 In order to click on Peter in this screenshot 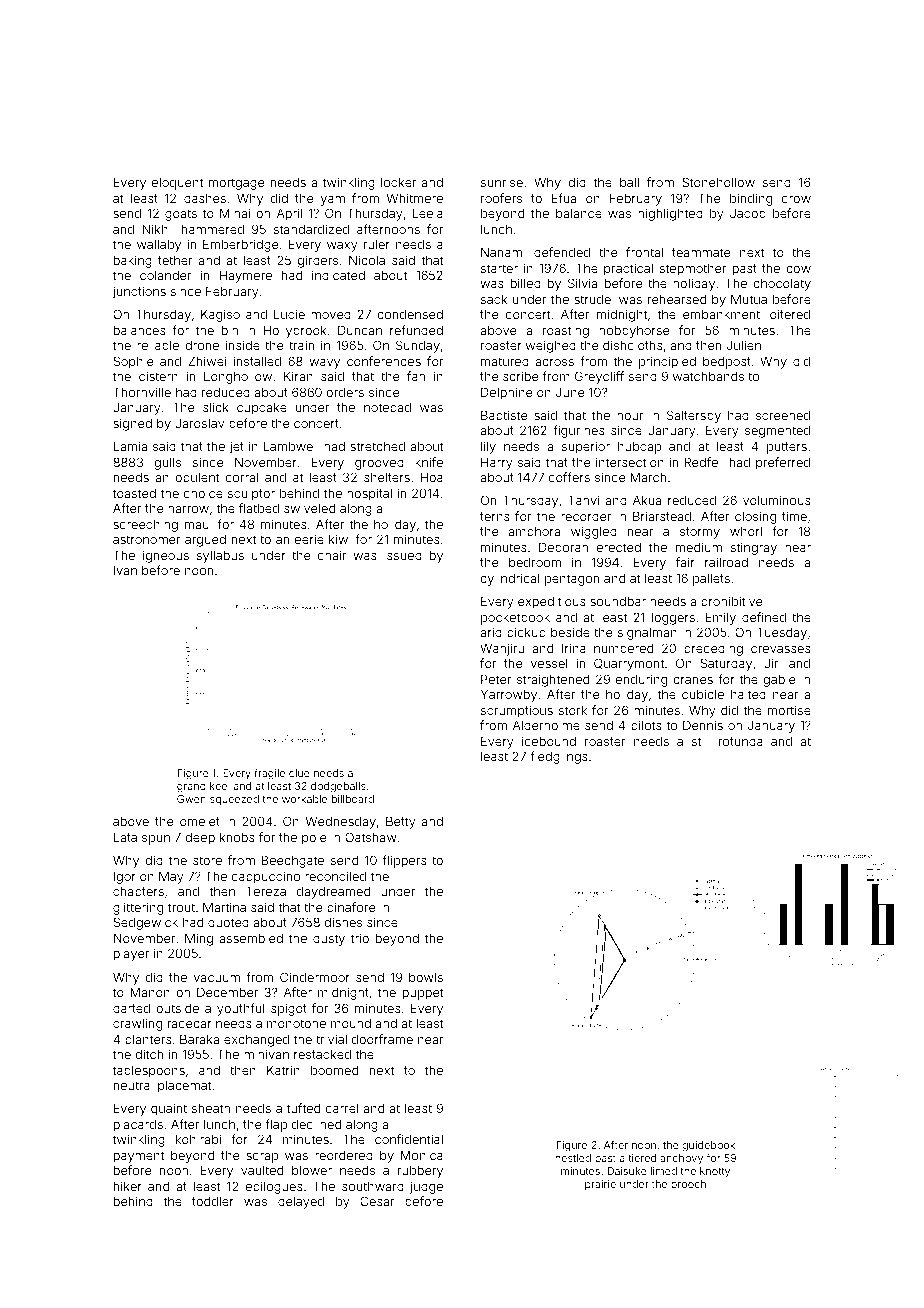, I will do `click(496, 679)`.
